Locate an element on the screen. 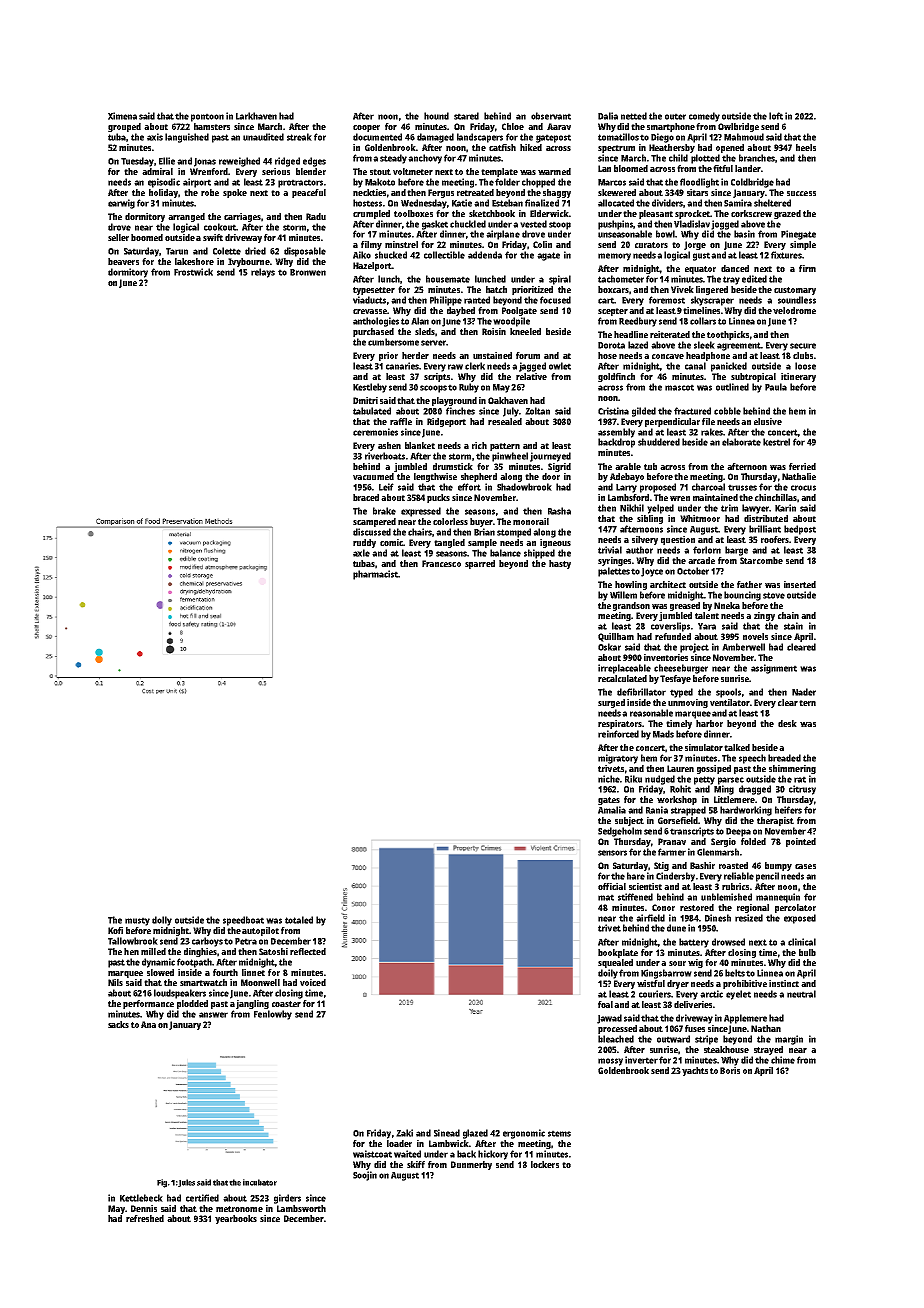 This screenshot has width=924, height=1308. sacks is located at coordinates (118, 1024).
